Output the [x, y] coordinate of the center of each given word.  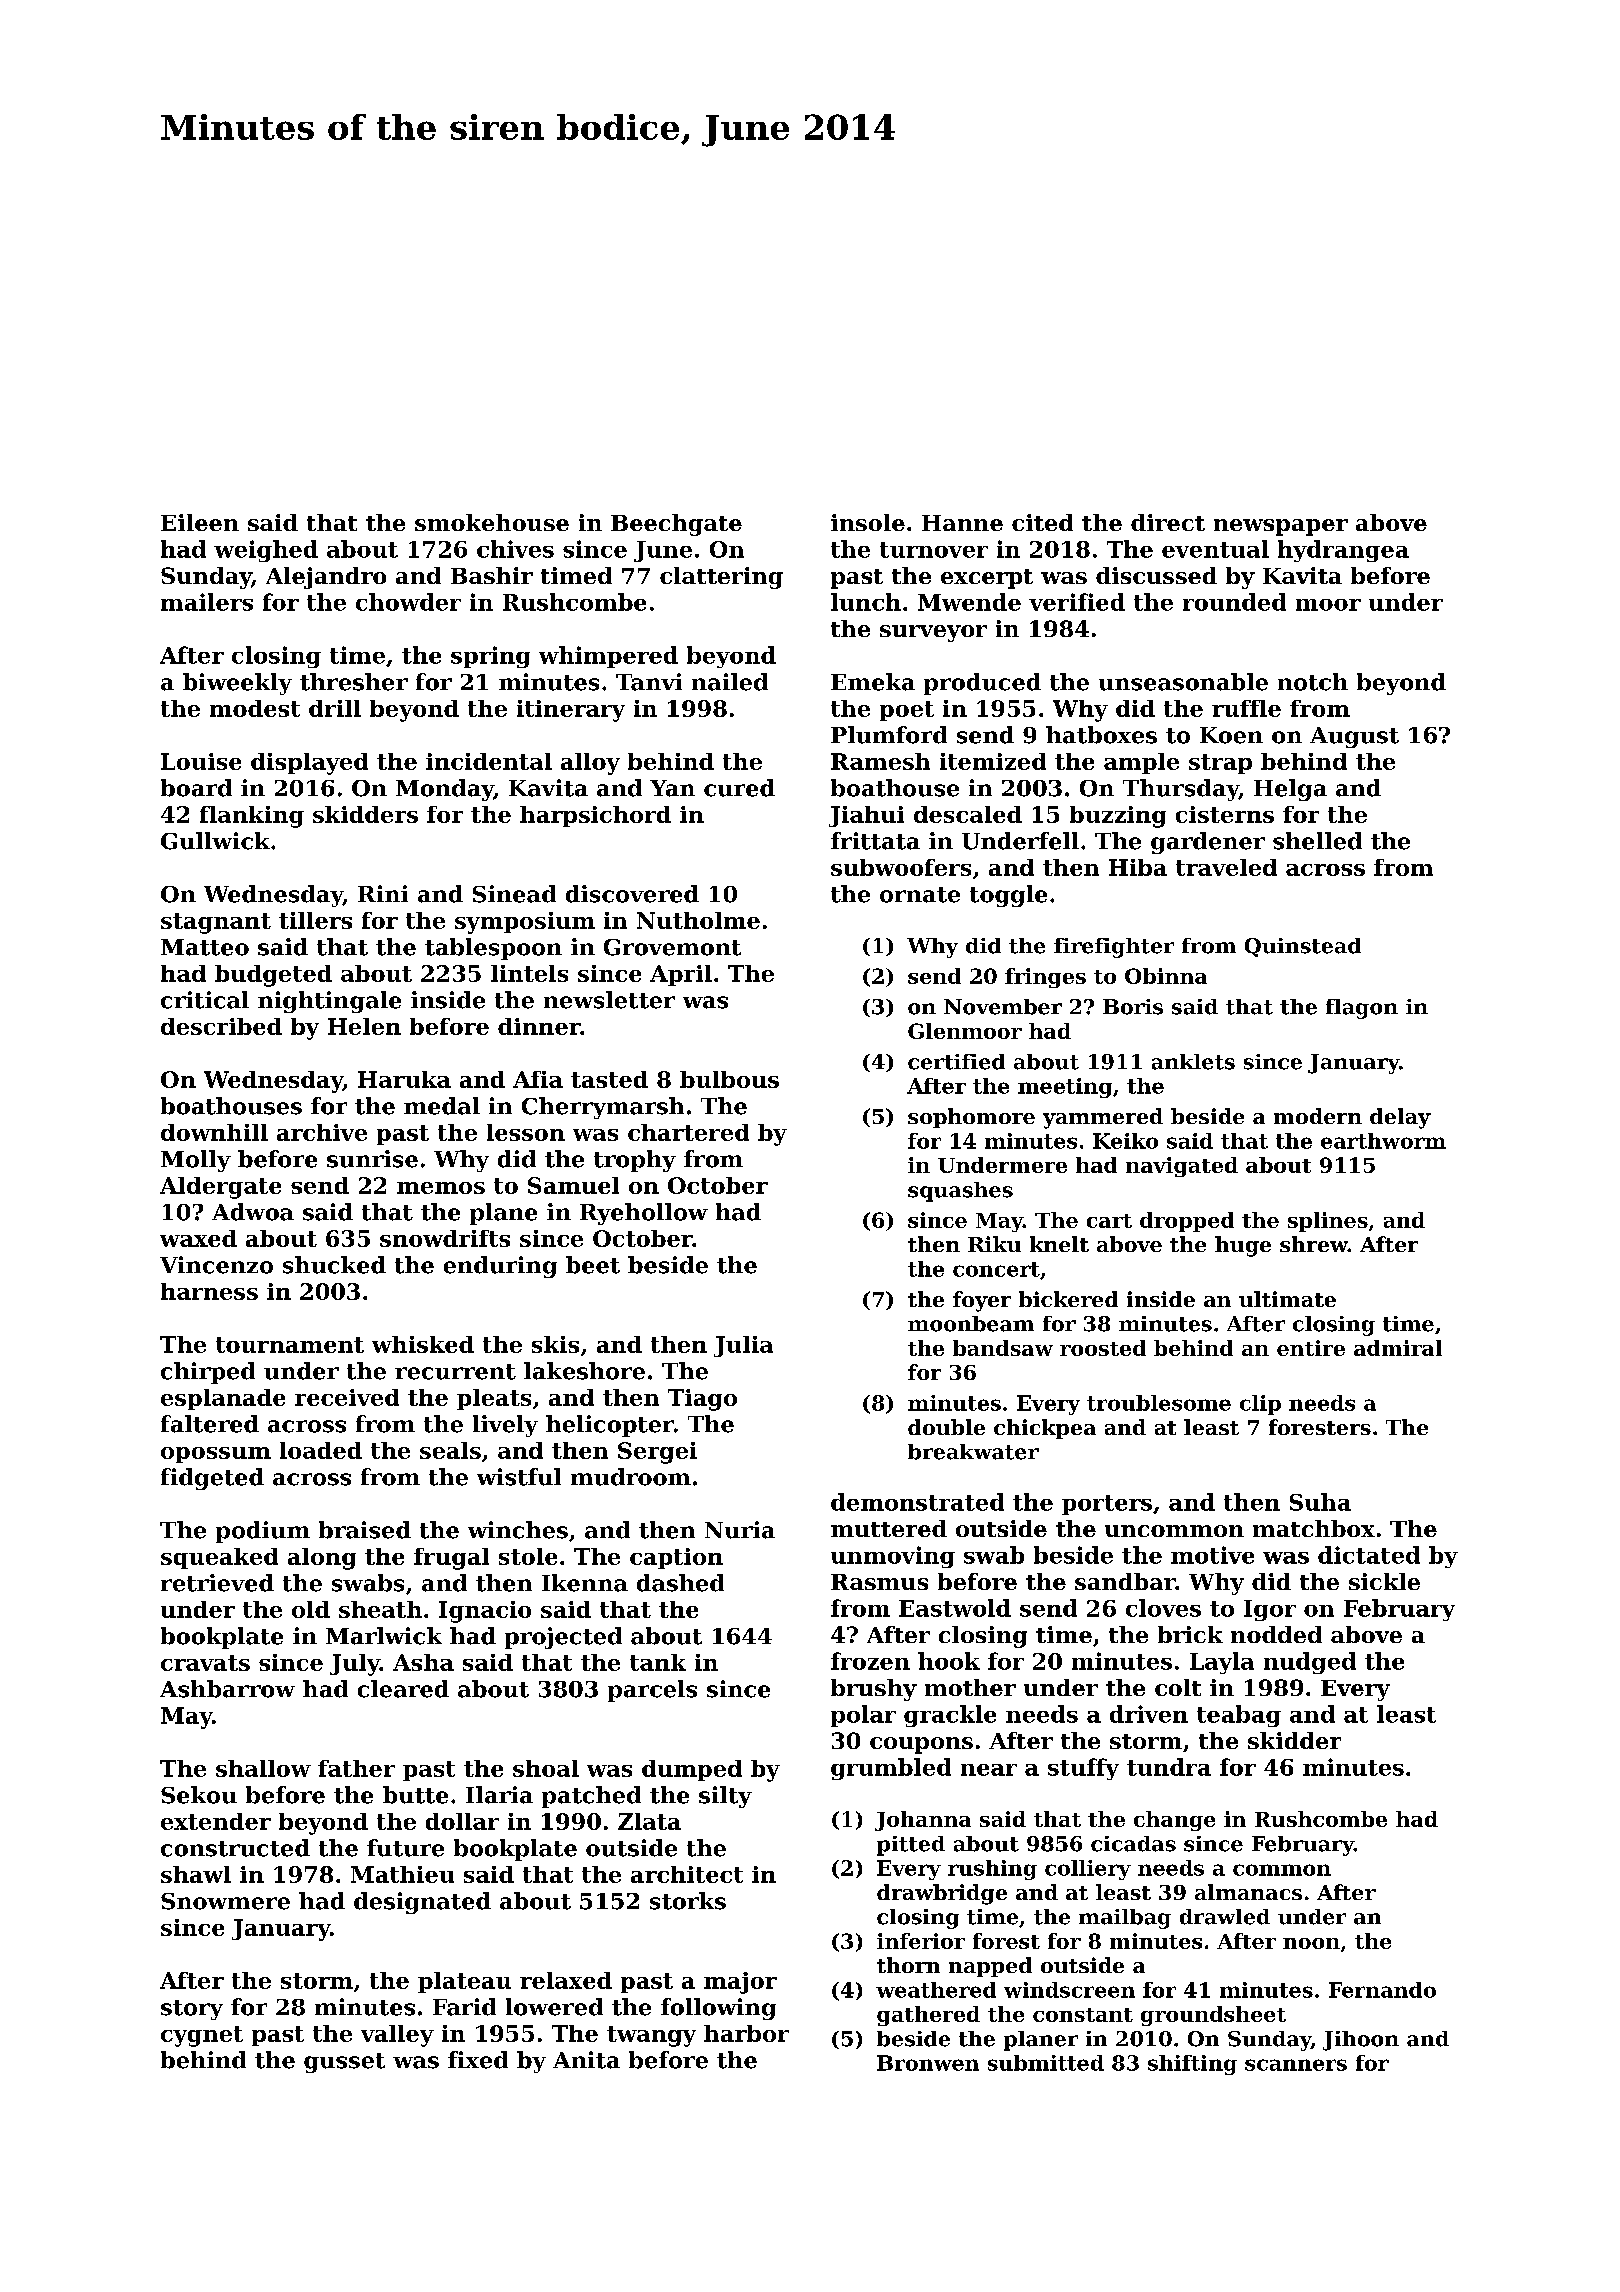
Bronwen [928, 2063]
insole [868, 522]
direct [1168, 522]
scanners [1296, 2065]
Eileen [200, 522]
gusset [344, 2063]
